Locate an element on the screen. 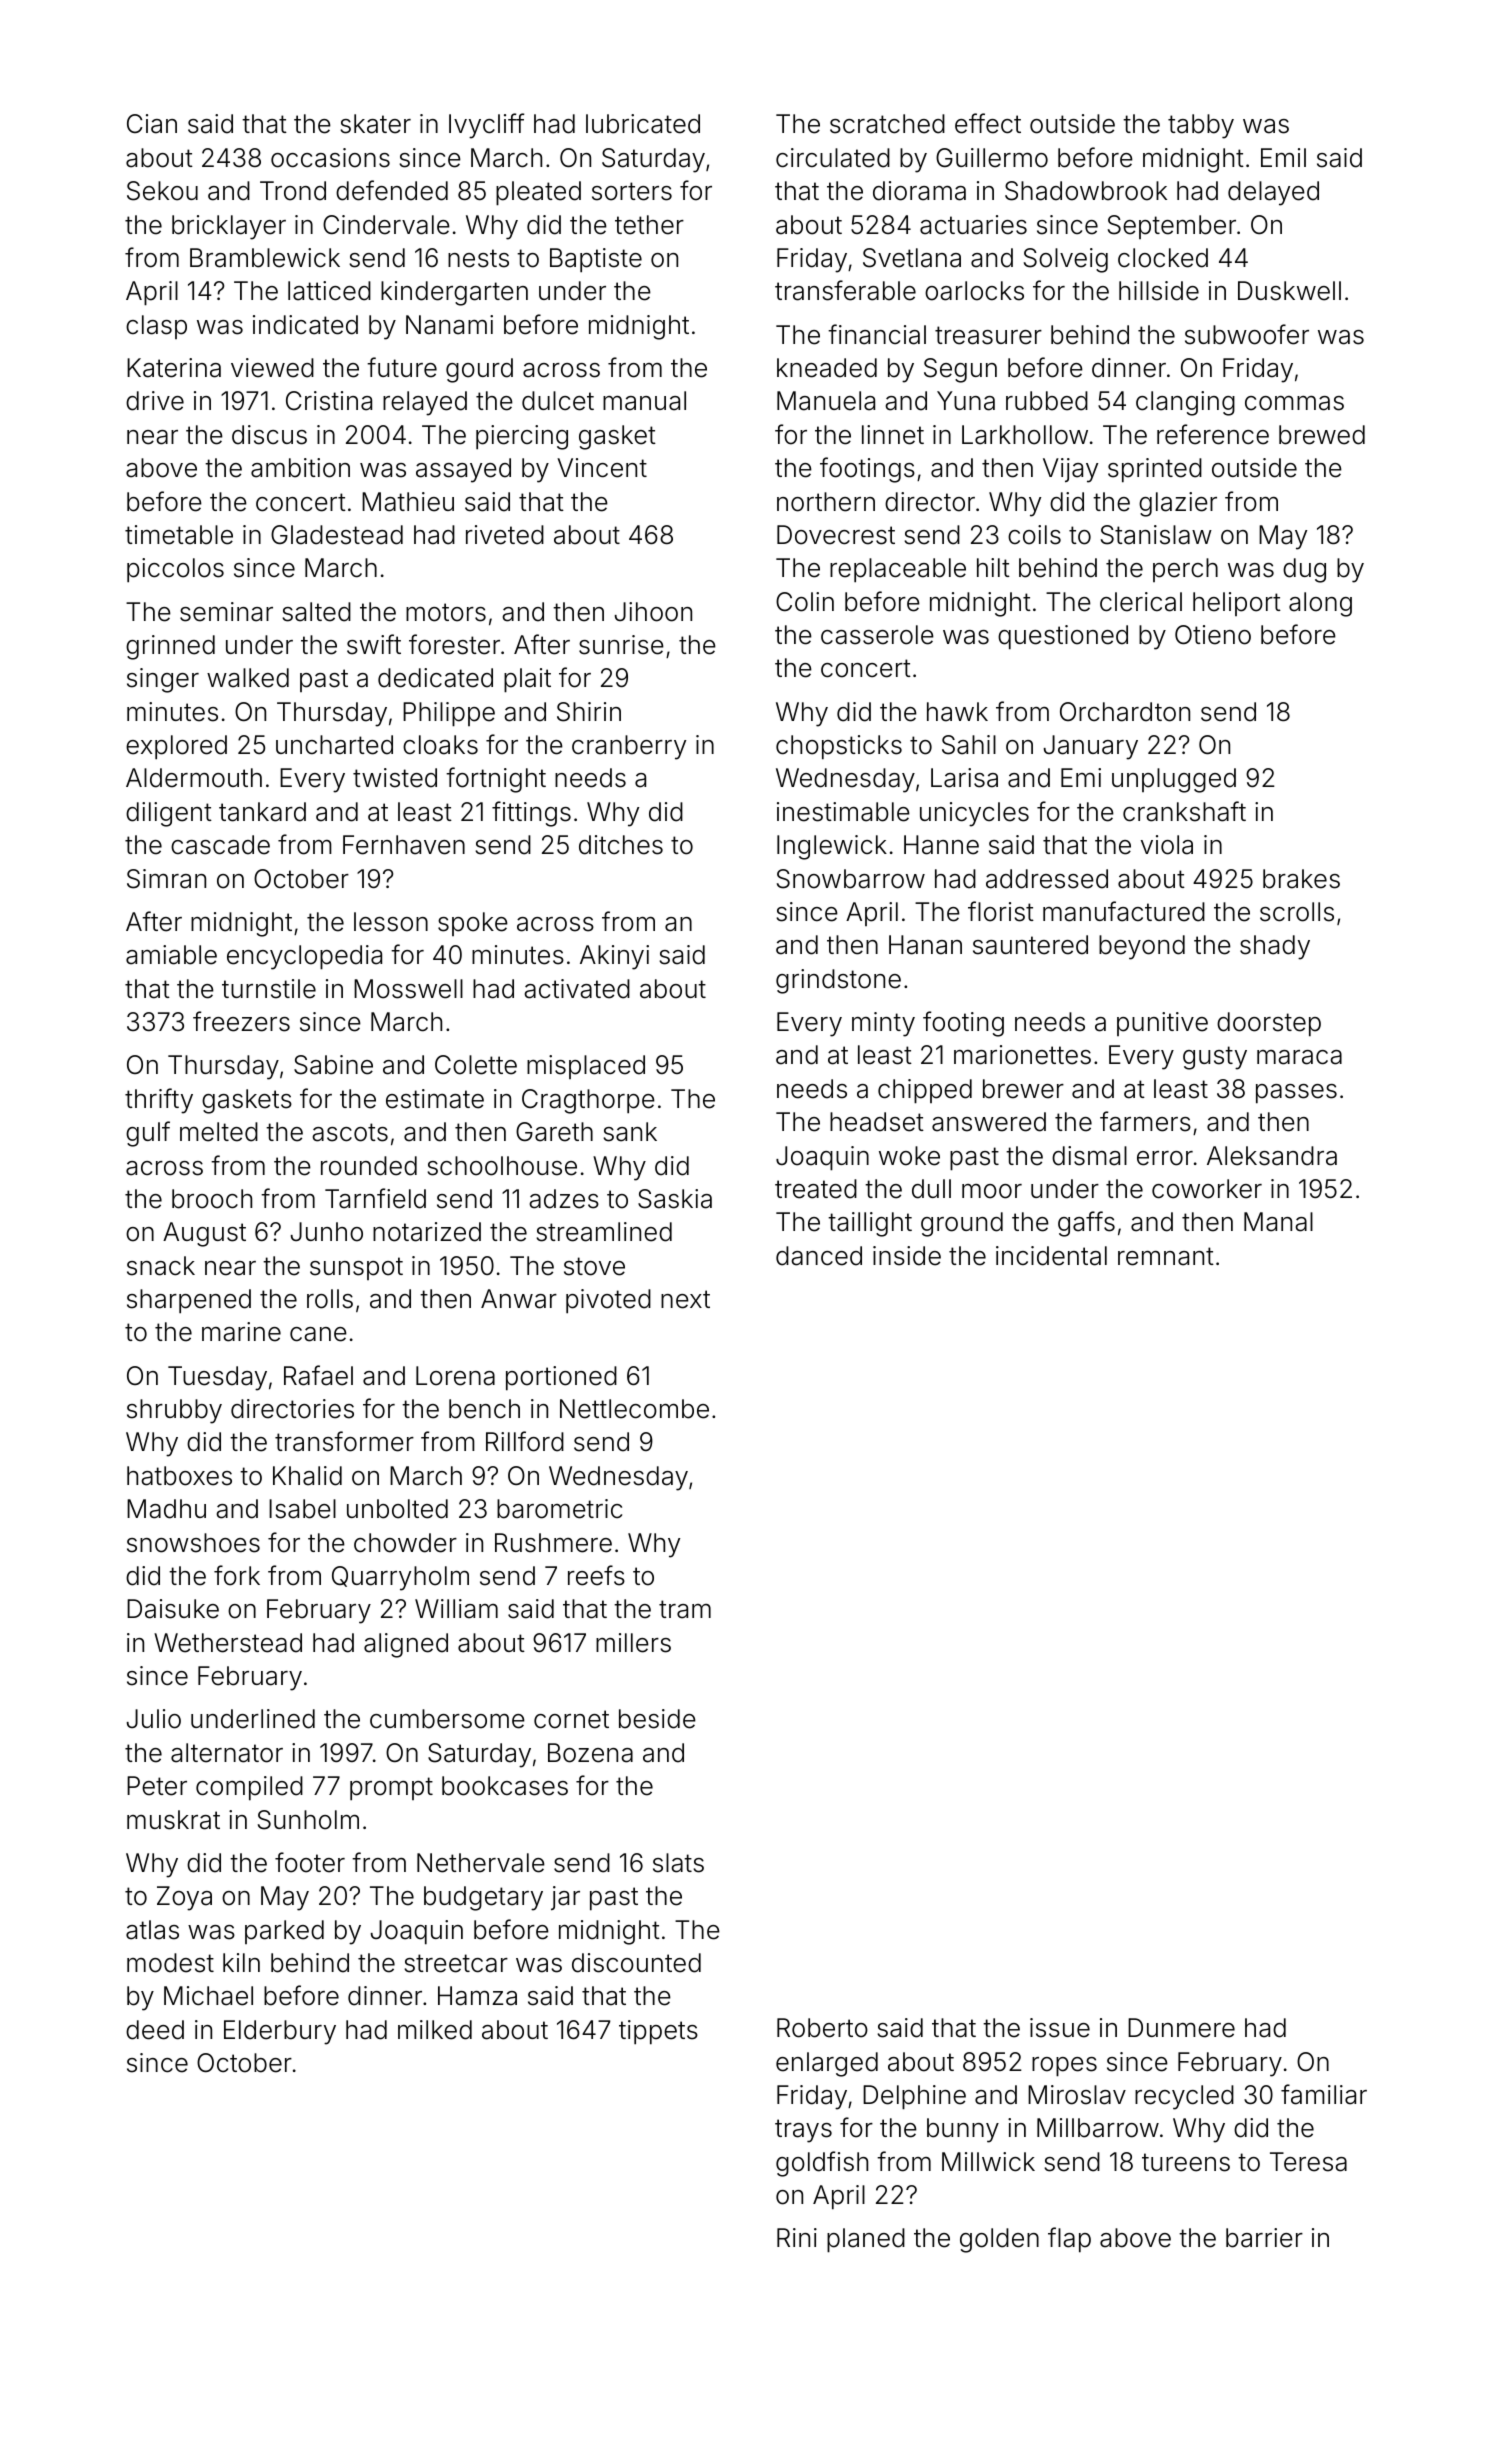  familiar is located at coordinates (1324, 2094).
